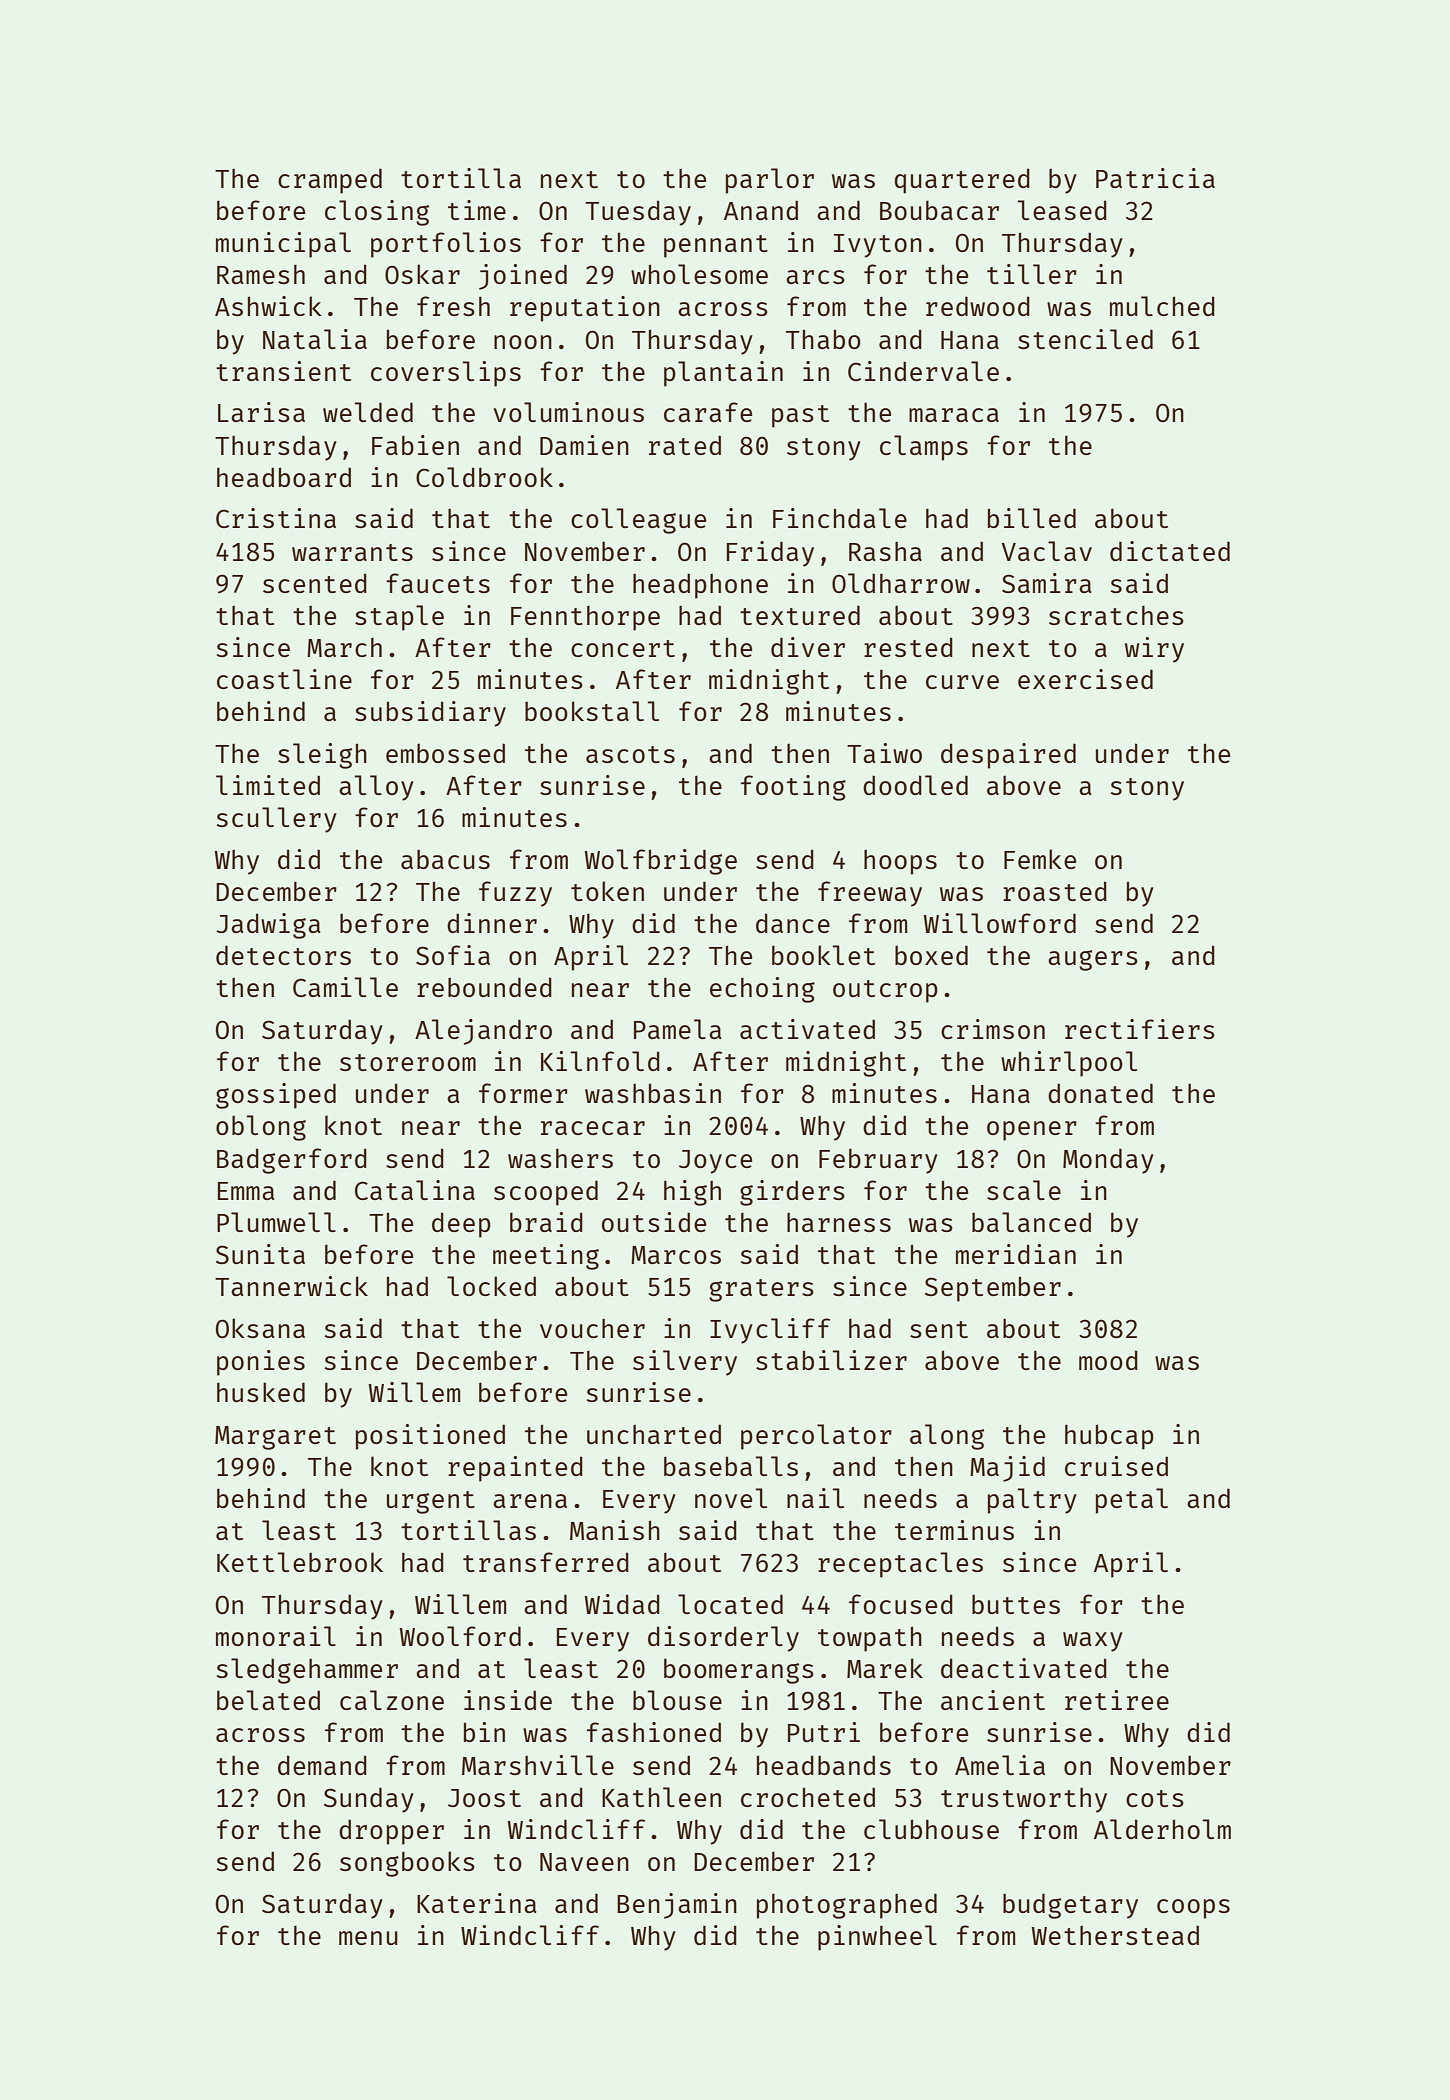 This page has width=1450, height=2100. Describe the element at coordinates (1108, 1161) in the page. I see `Monday` at that location.
